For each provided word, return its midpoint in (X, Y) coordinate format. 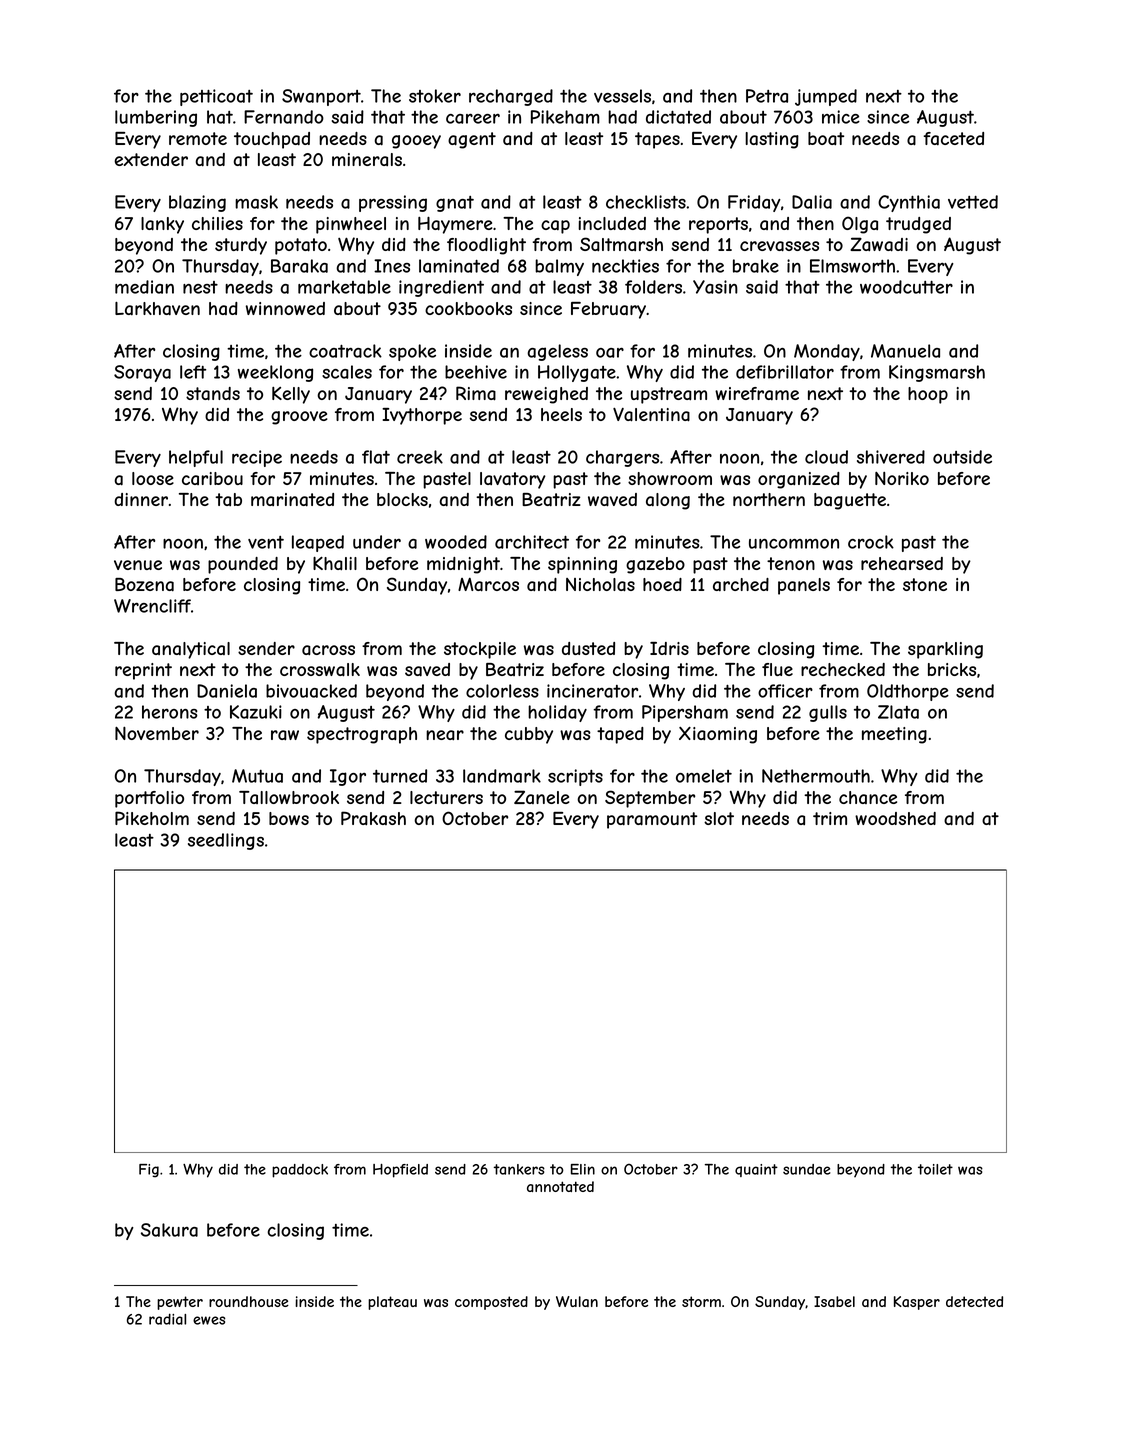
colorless (502, 691)
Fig (149, 1171)
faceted (954, 138)
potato (301, 246)
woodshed (895, 818)
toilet (935, 1169)
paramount (652, 820)
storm (701, 1301)
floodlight (486, 246)
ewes (209, 1320)
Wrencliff (152, 606)
